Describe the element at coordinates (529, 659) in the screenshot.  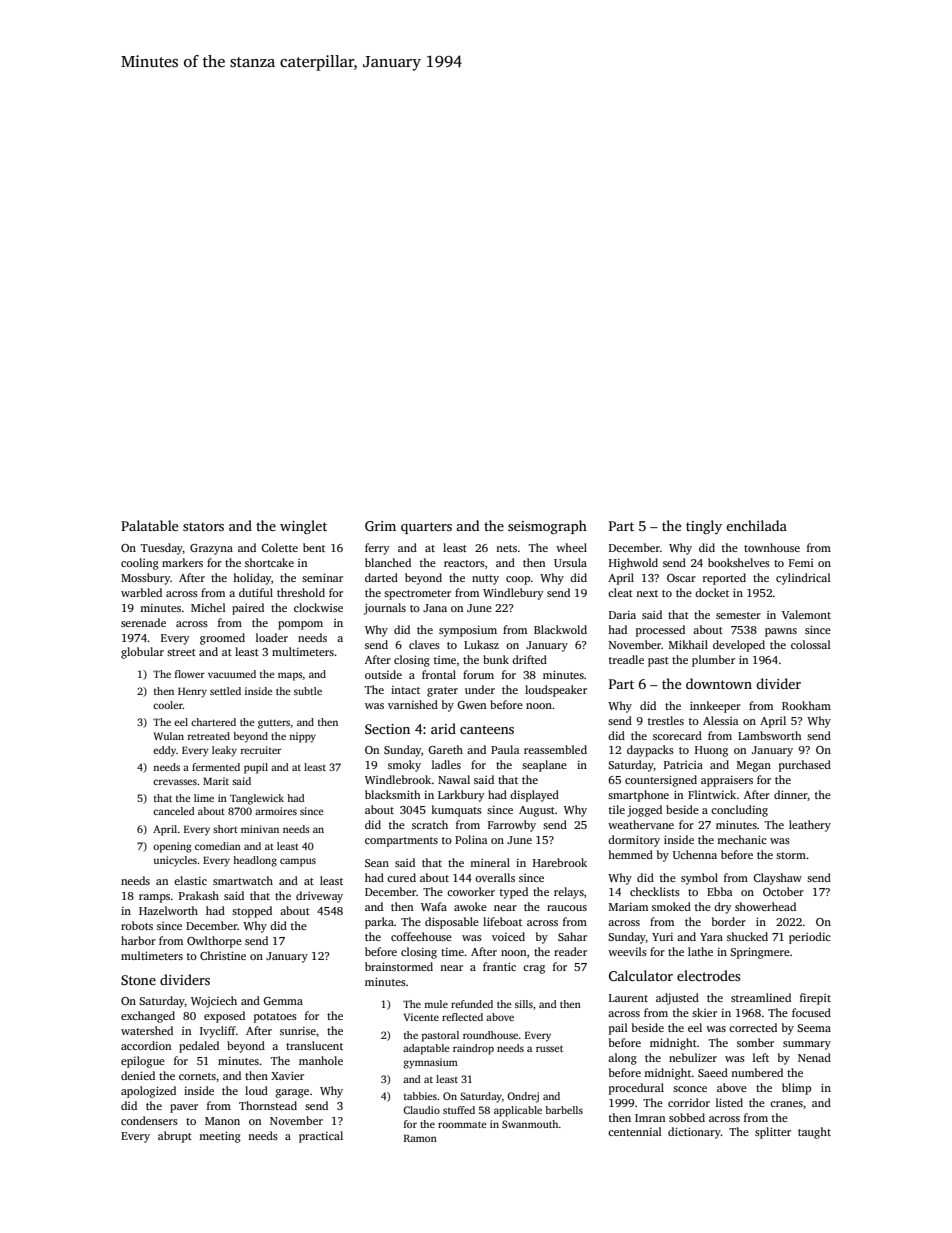
I see `drifted` at that location.
